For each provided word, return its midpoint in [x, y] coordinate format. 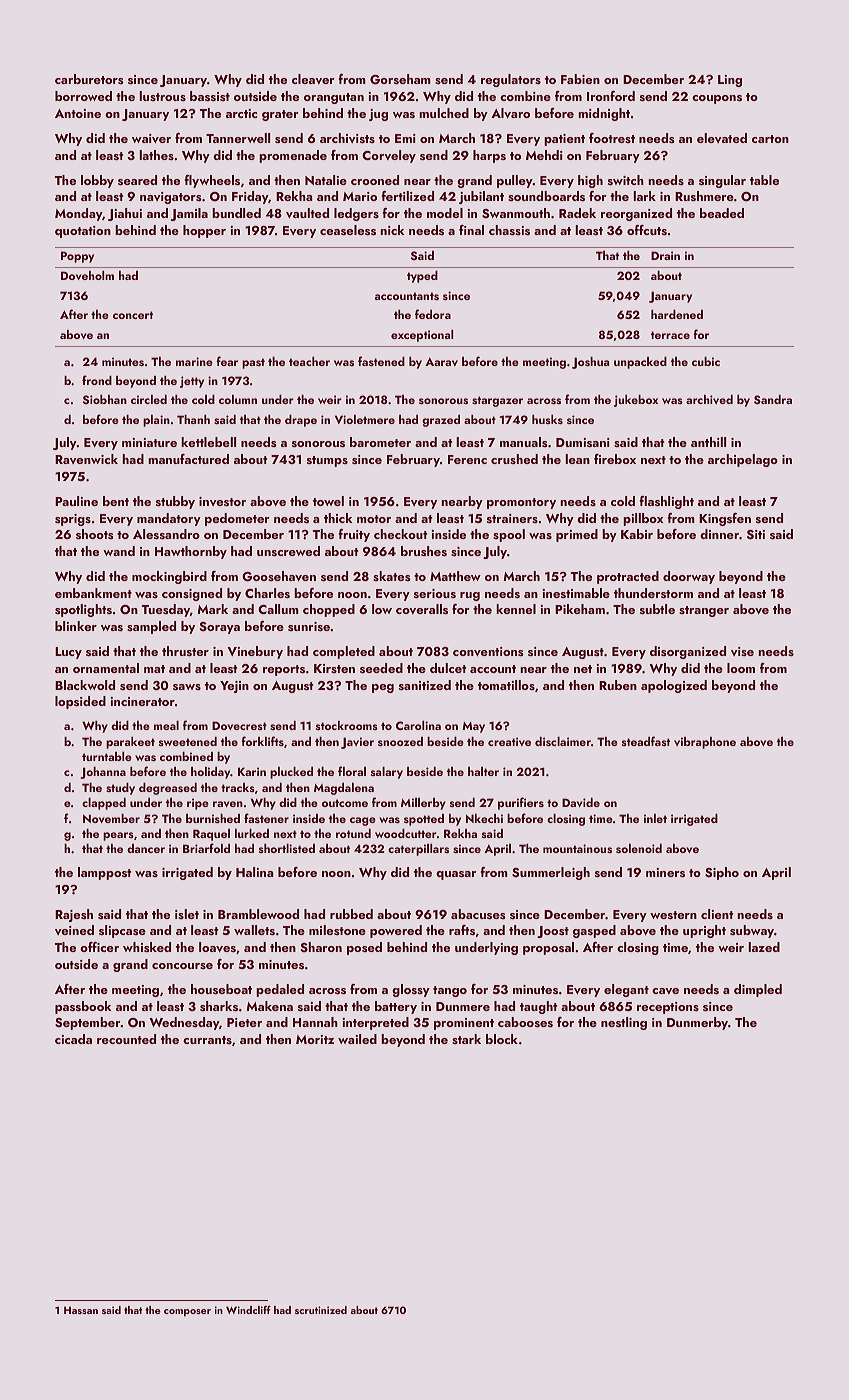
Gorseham [400, 79]
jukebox [636, 401]
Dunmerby [697, 1023]
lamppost [104, 873]
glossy [411, 990]
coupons [717, 99]
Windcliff [248, 1310]
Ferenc [467, 459]
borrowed [83, 96]
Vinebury [255, 652]
